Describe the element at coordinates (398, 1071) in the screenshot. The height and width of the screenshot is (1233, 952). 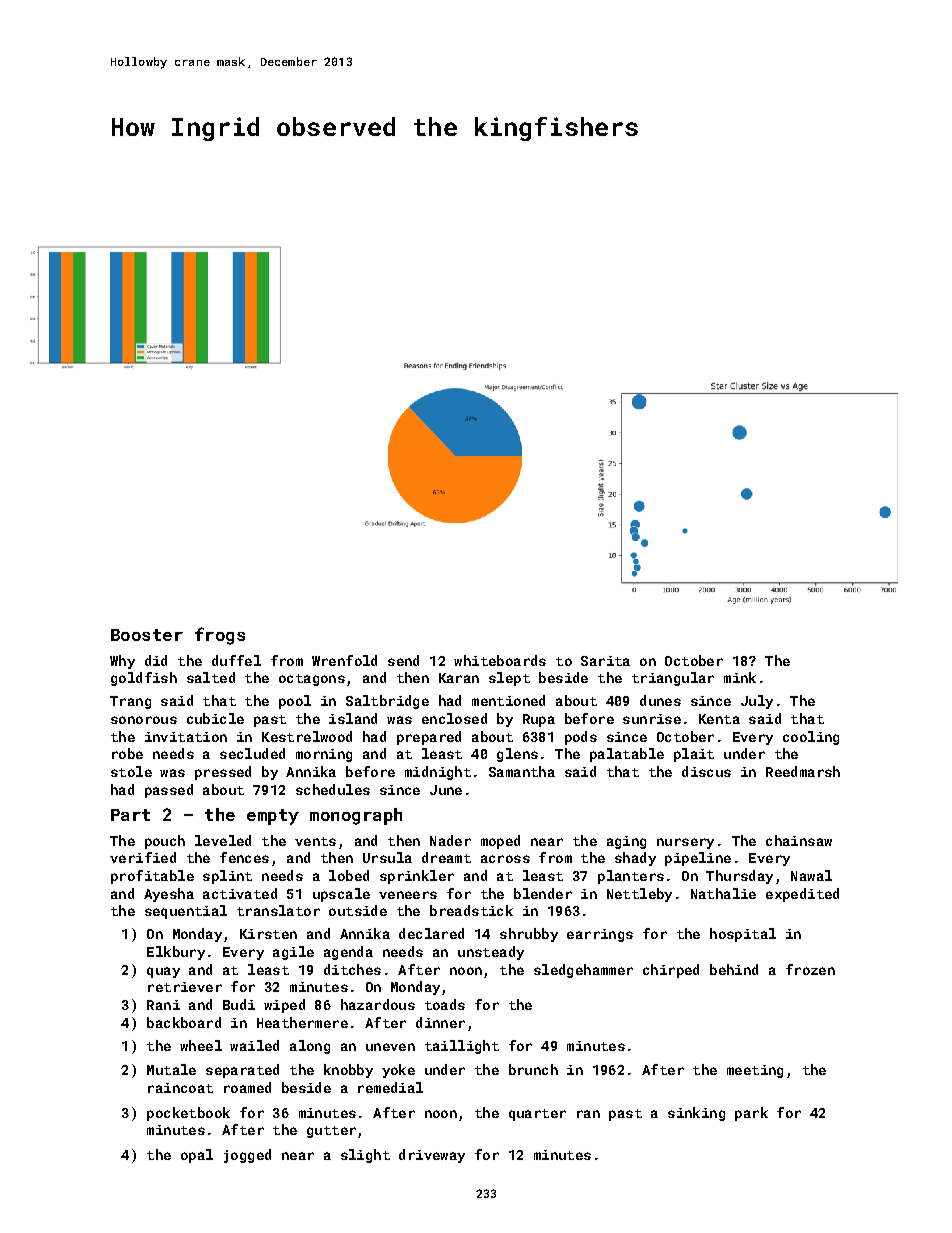
I see `yoke` at that location.
